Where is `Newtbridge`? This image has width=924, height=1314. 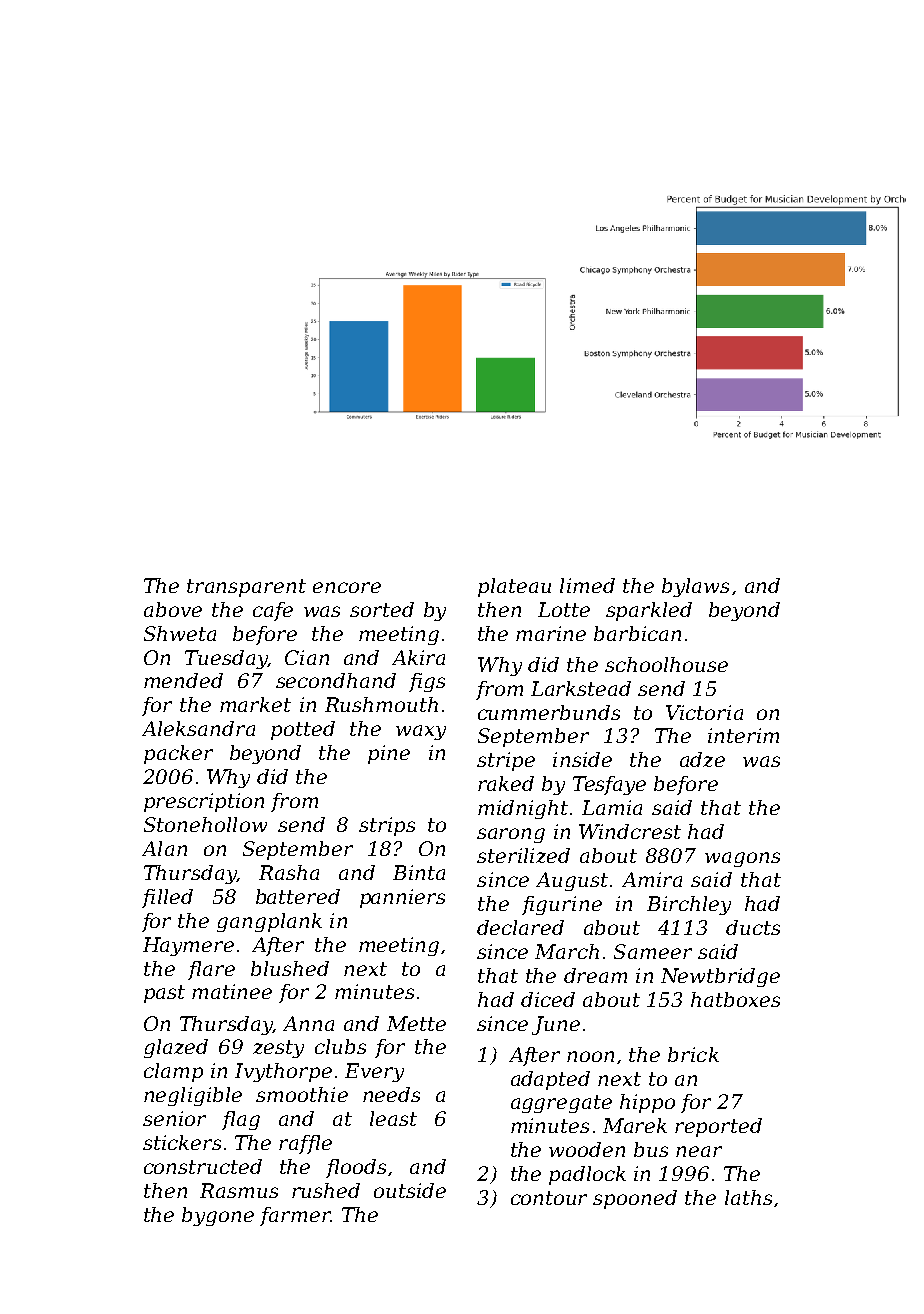 Newtbridge is located at coordinates (720, 977).
